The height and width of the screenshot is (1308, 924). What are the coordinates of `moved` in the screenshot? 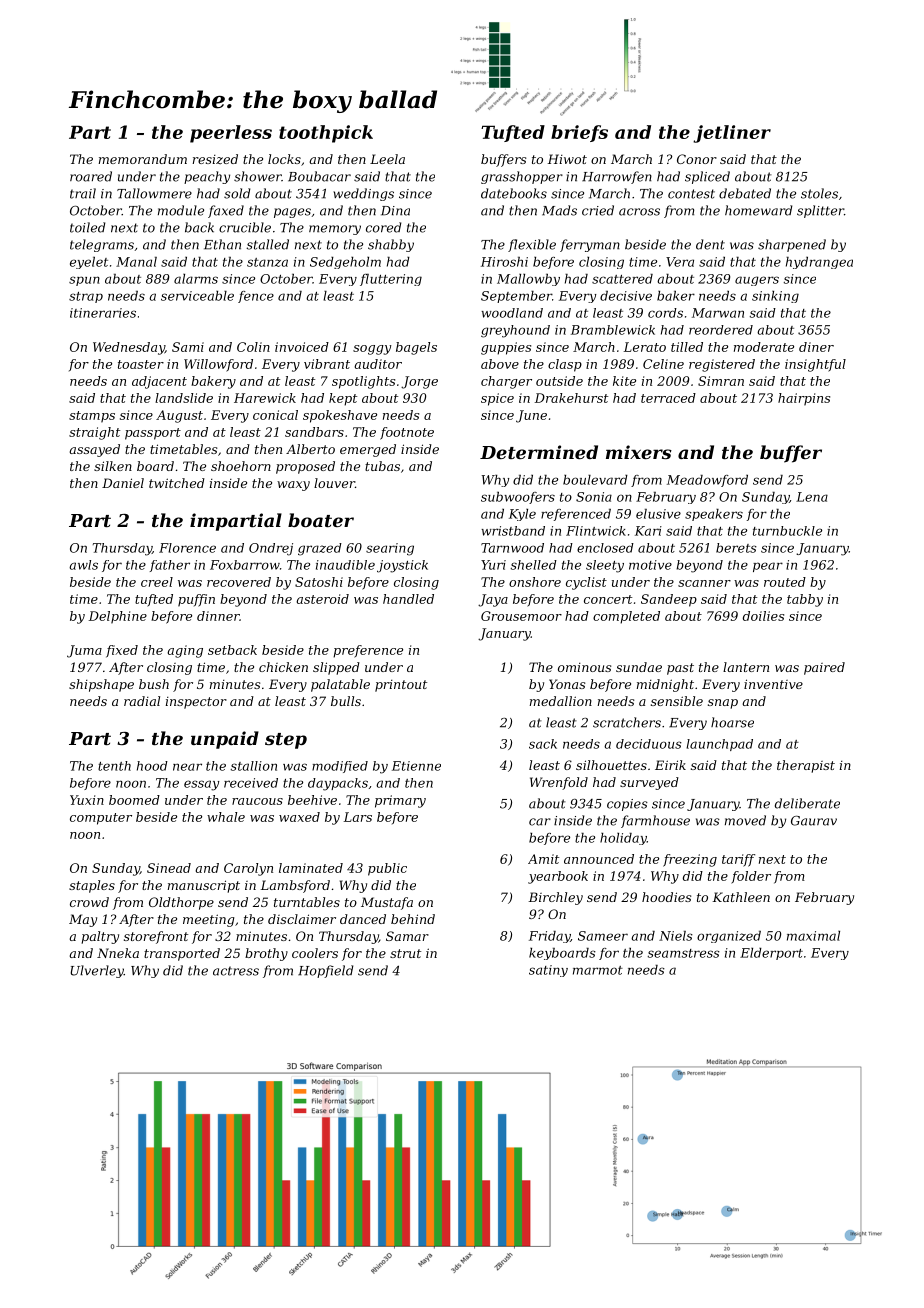 It's located at (745, 820).
